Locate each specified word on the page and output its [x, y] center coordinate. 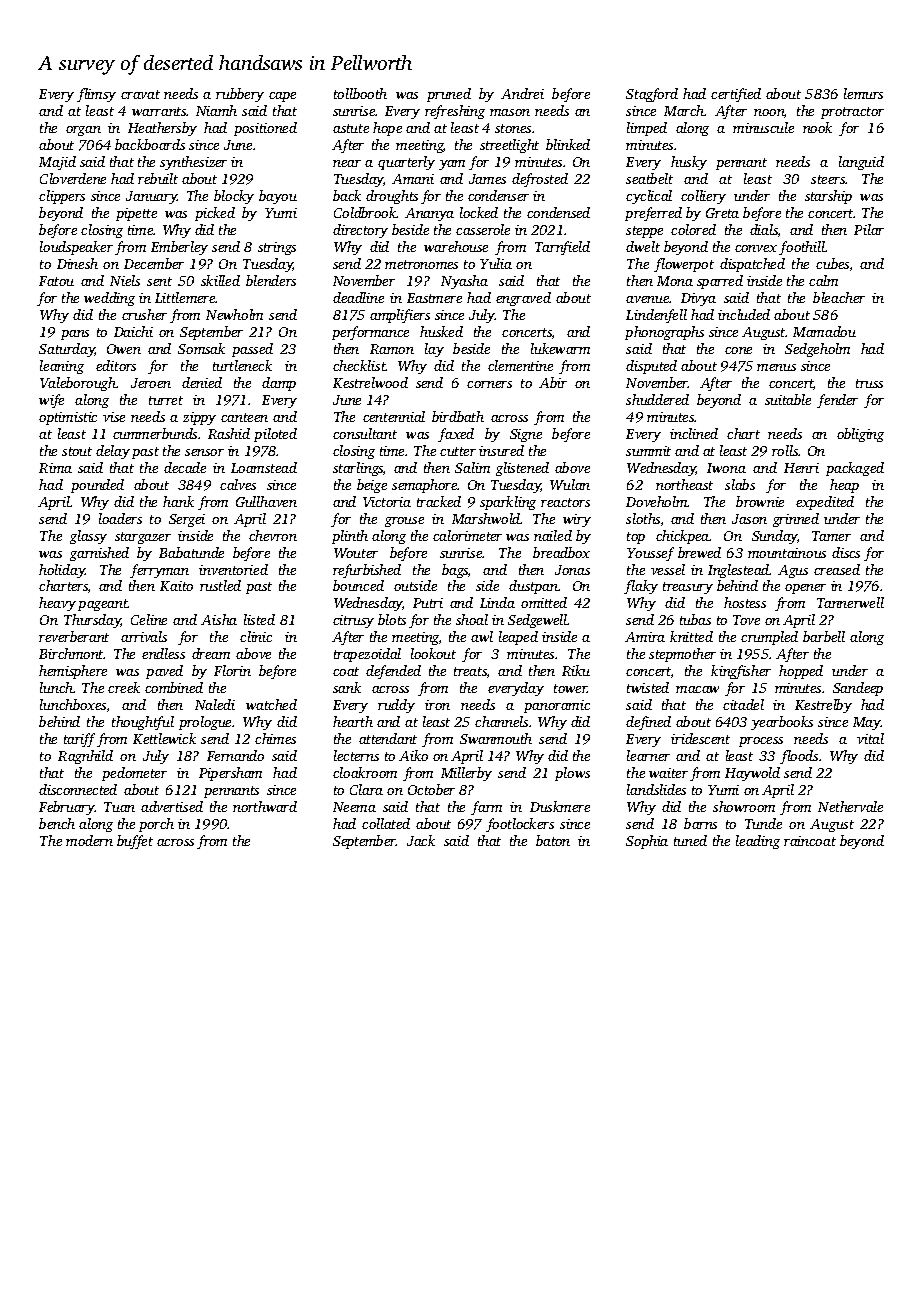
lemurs [863, 93]
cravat [140, 94]
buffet [135, 842]
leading [758, 842]
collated [386, 823]
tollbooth [360, 93]
